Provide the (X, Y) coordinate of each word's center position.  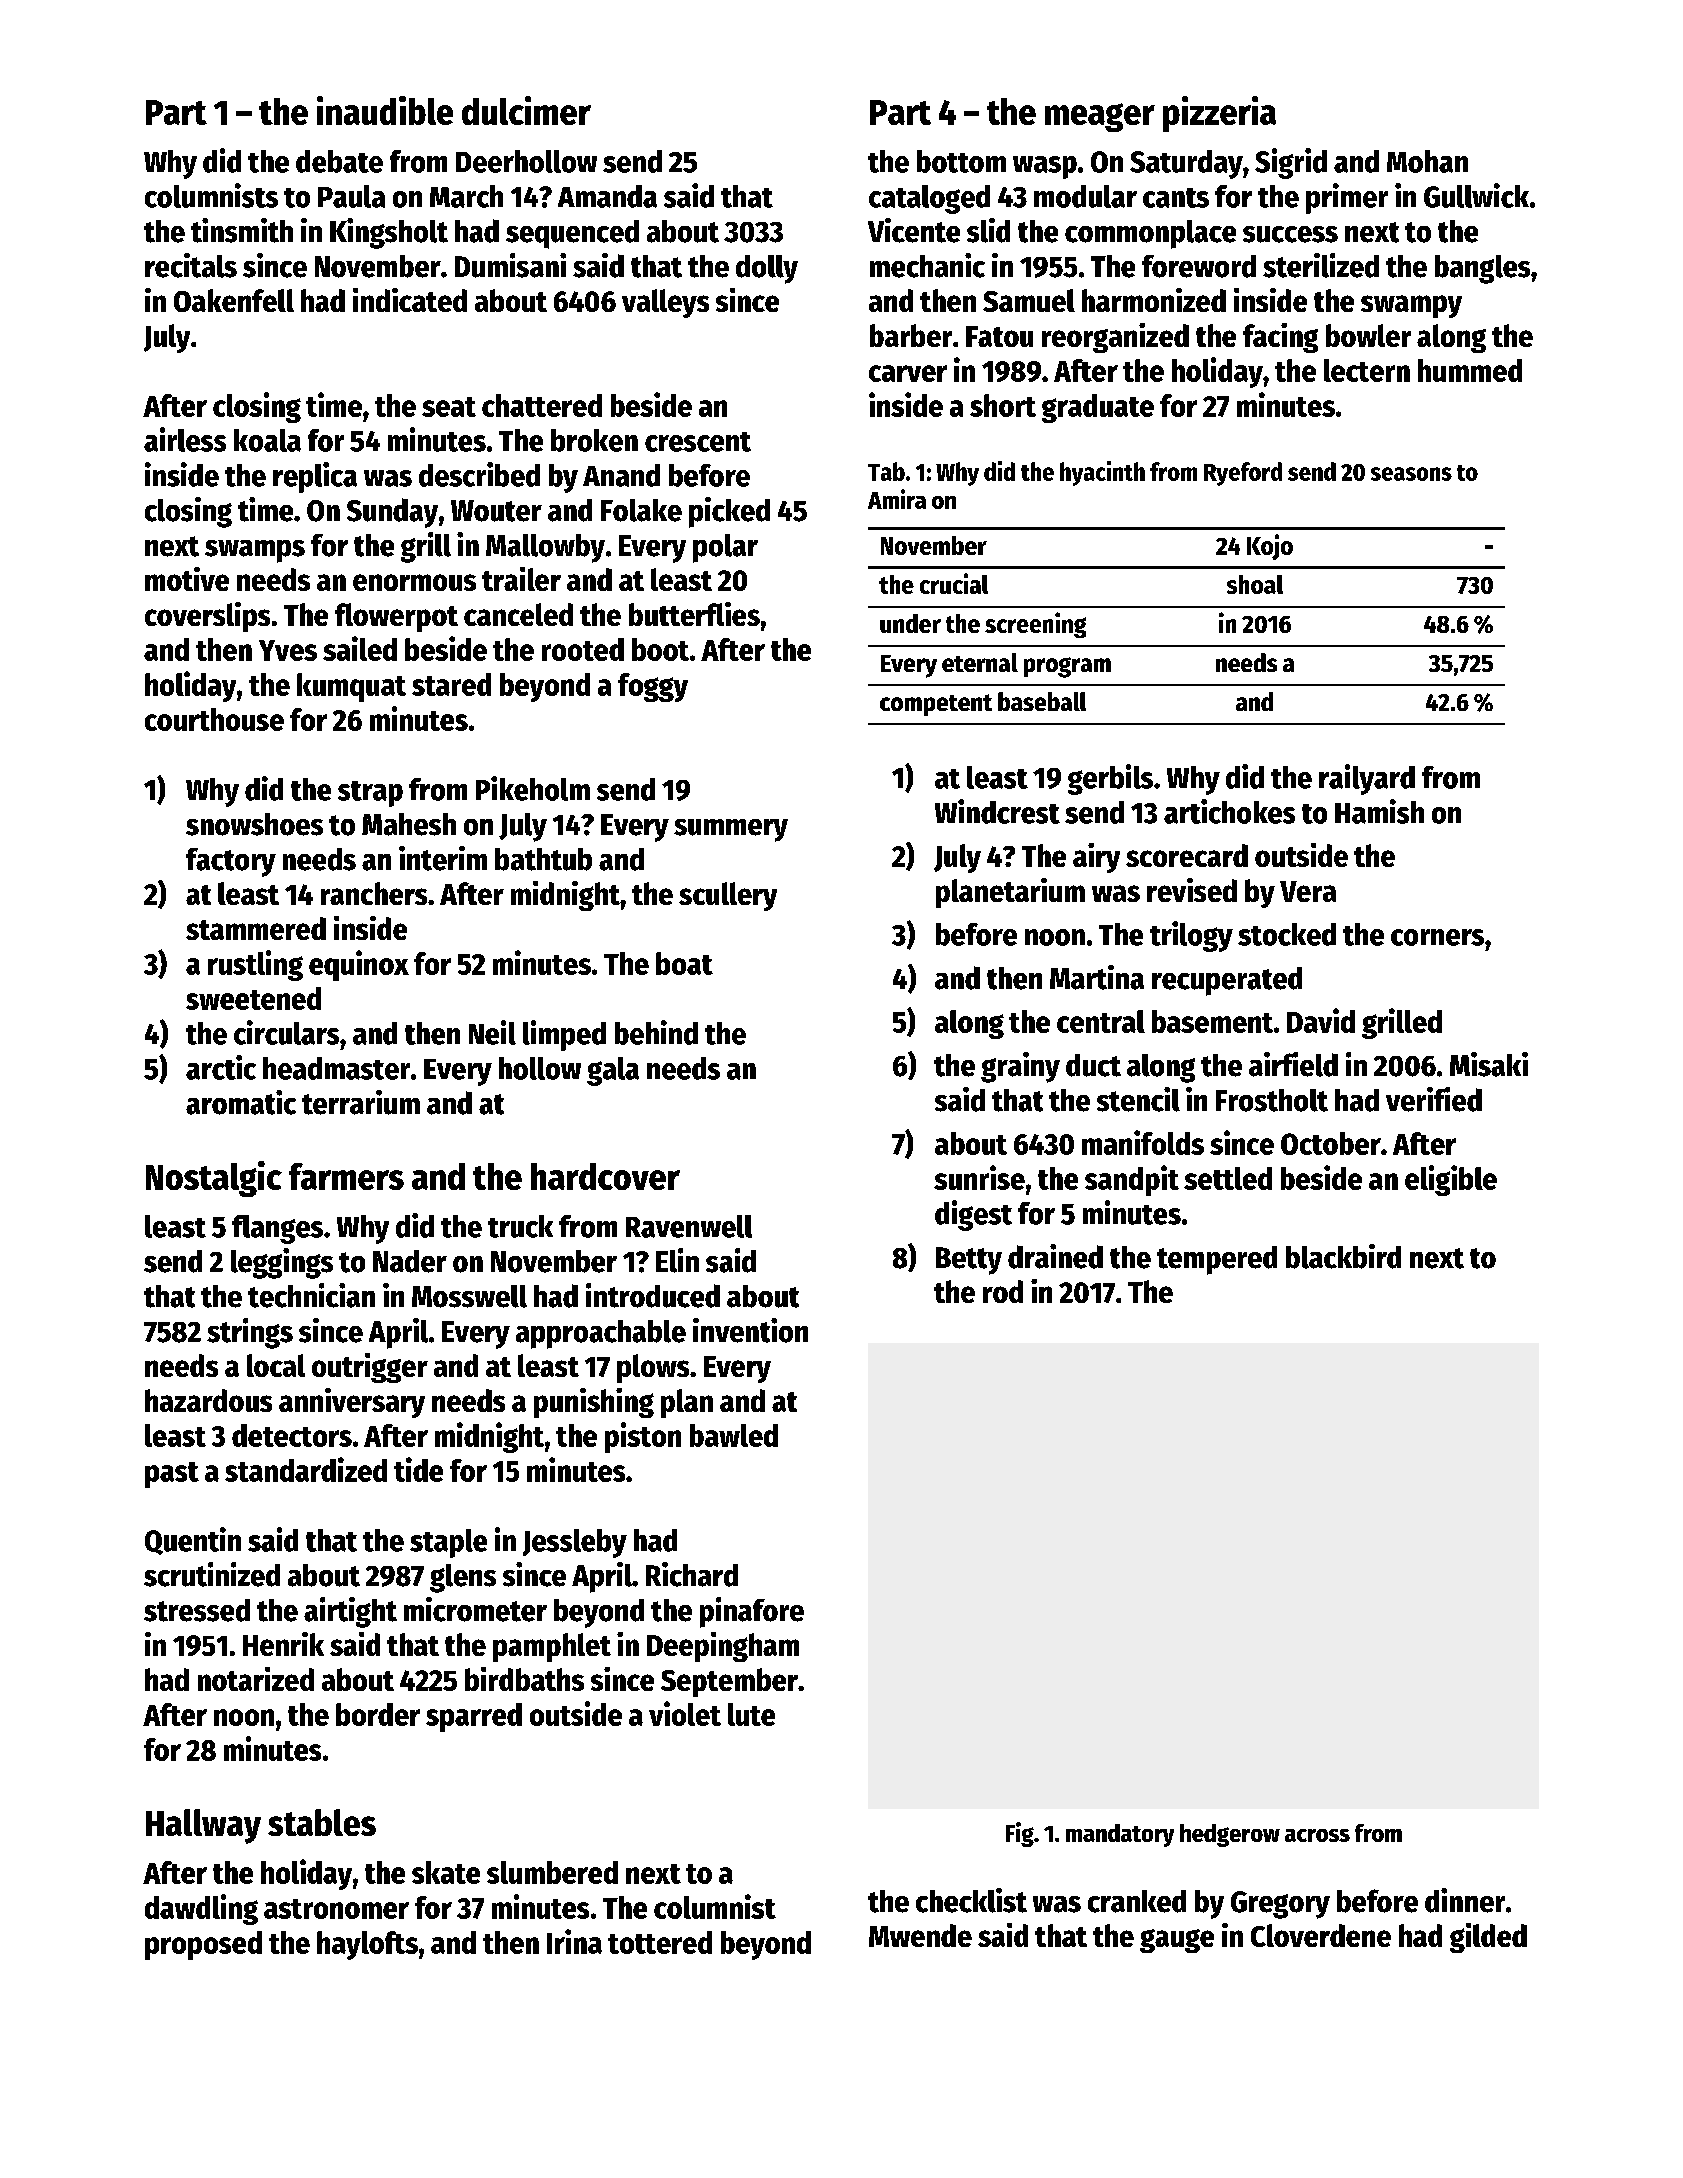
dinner (1465, 1900)
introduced (653, 1295)
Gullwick (1476, 195)
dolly (767, 269)
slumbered (552, 1872)
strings (250, 1333)
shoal (1255, 584)
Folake (641, 510)
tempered (1217, 1260)
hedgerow (1230, 1835)
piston (643, 1437)
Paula (351, 196)
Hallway (203, 1826)
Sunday (392, 513)
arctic (221, 1067)
